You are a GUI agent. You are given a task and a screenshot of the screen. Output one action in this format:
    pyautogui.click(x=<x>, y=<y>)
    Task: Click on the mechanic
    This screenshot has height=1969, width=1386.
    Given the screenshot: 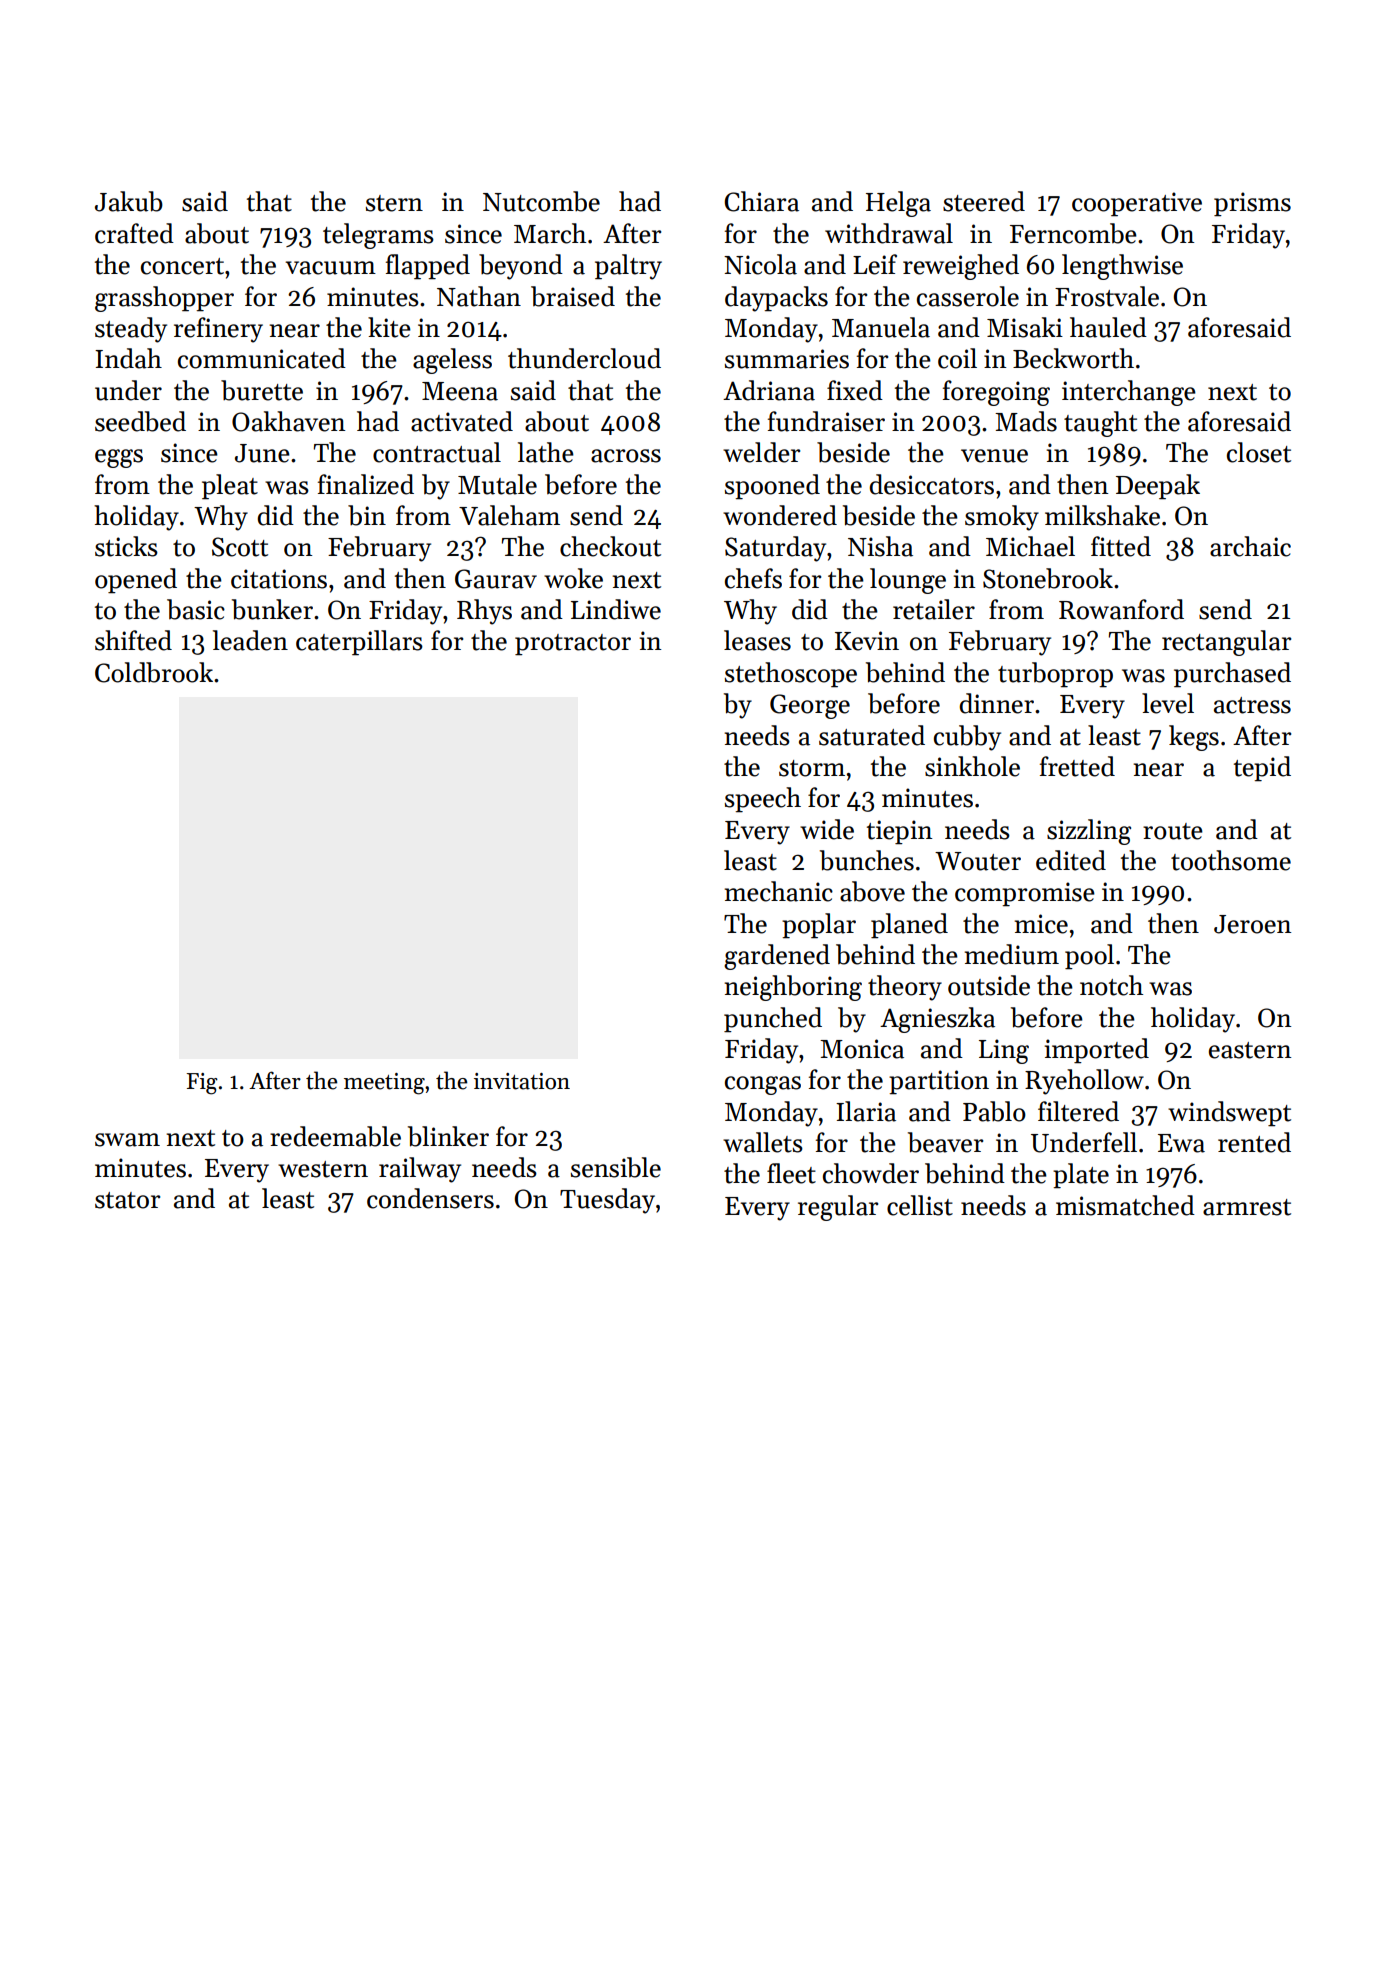 What is the action you would take?
    pyautogui.click(x=779, y=891)
